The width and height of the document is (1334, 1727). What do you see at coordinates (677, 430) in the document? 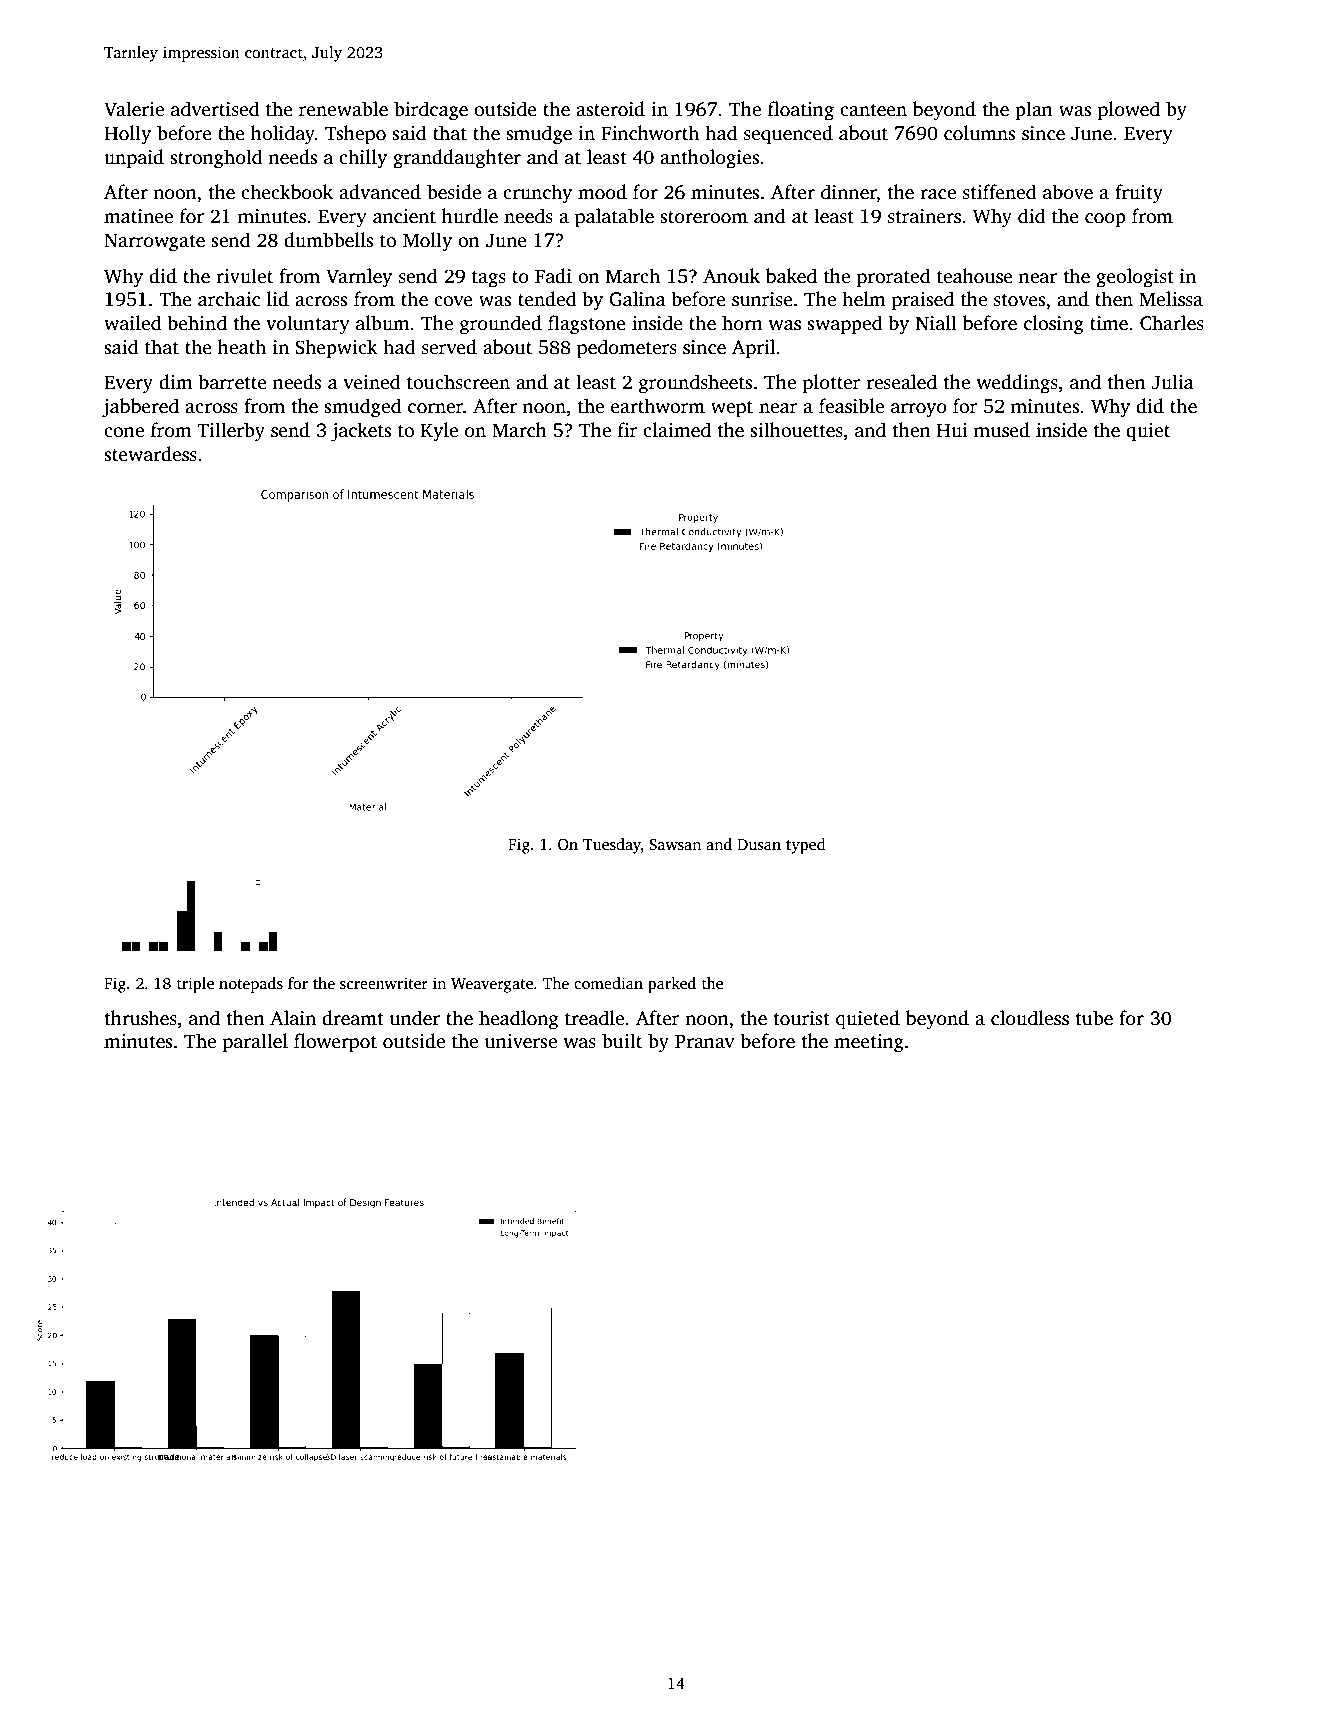
I see `claimed` at bounding box center [677, 430].
